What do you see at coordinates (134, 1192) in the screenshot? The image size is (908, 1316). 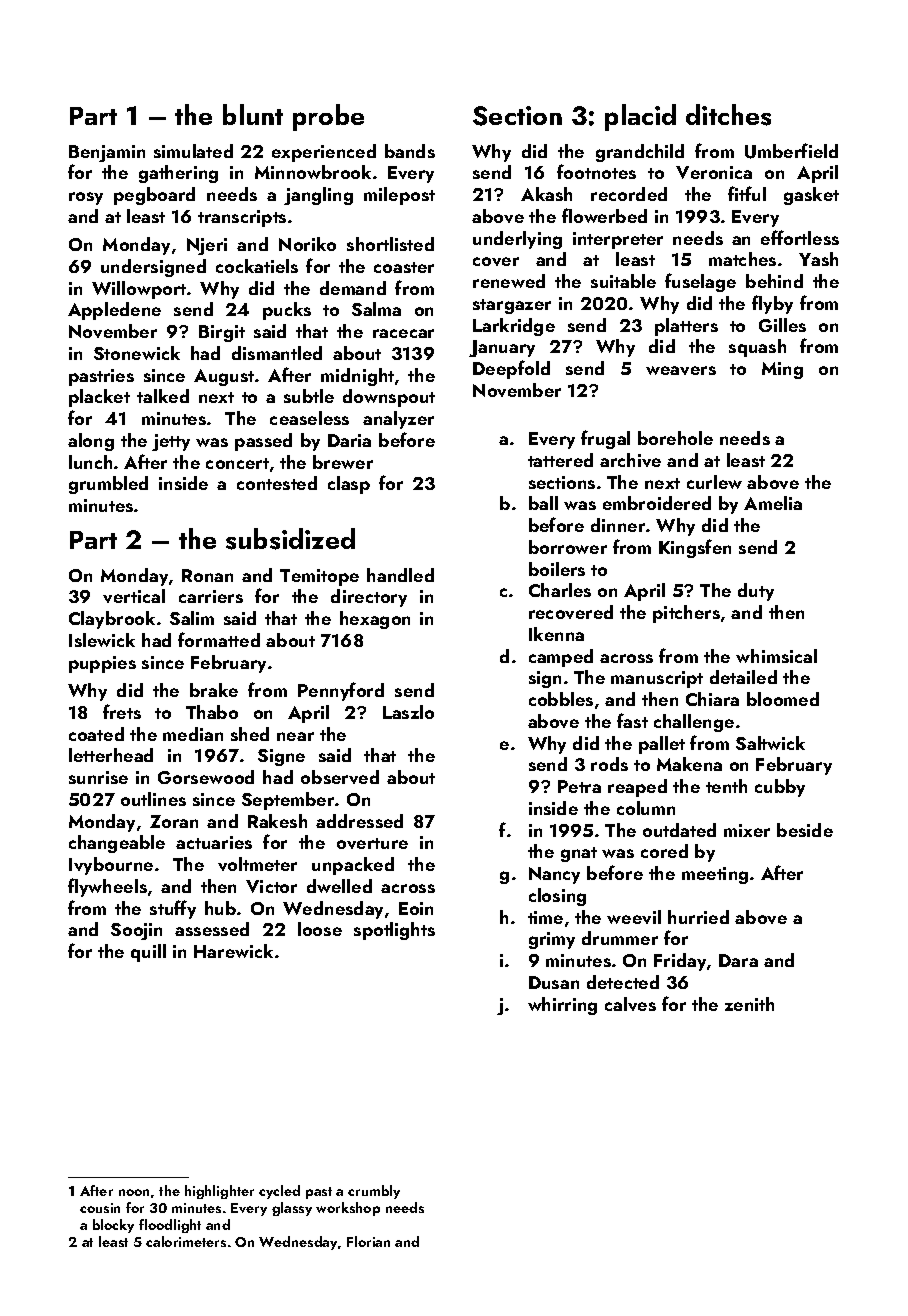 I see `noon` at bounding box center [134, 1192].
